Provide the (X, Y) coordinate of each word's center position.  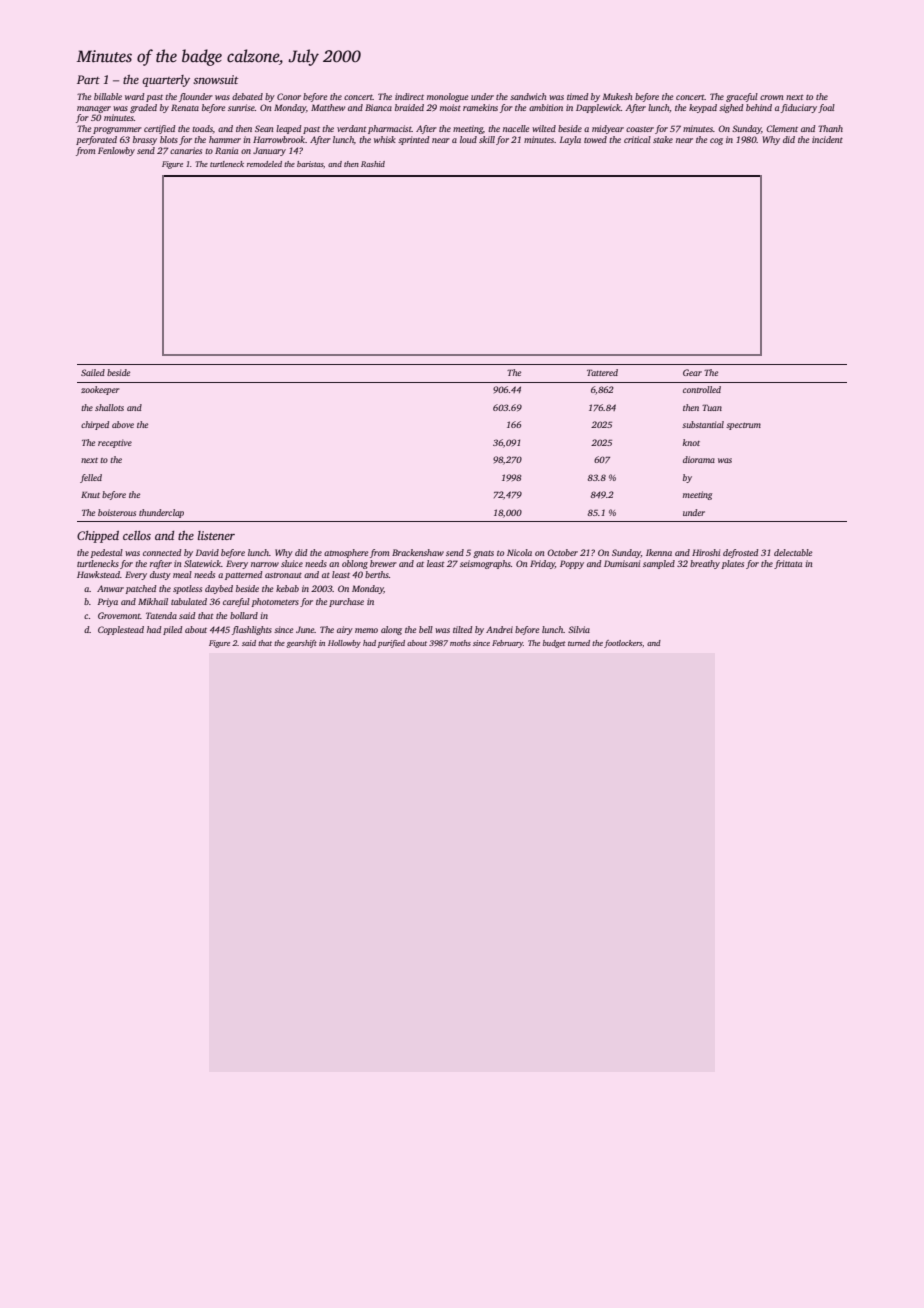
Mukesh (617, 96)
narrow (265, 564)
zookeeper (100, 390)
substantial (703, 424)
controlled (702, 389)
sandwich (528, 96)
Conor (289, 96)
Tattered (602, 372)
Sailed (93, 372)
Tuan (712, 408)
